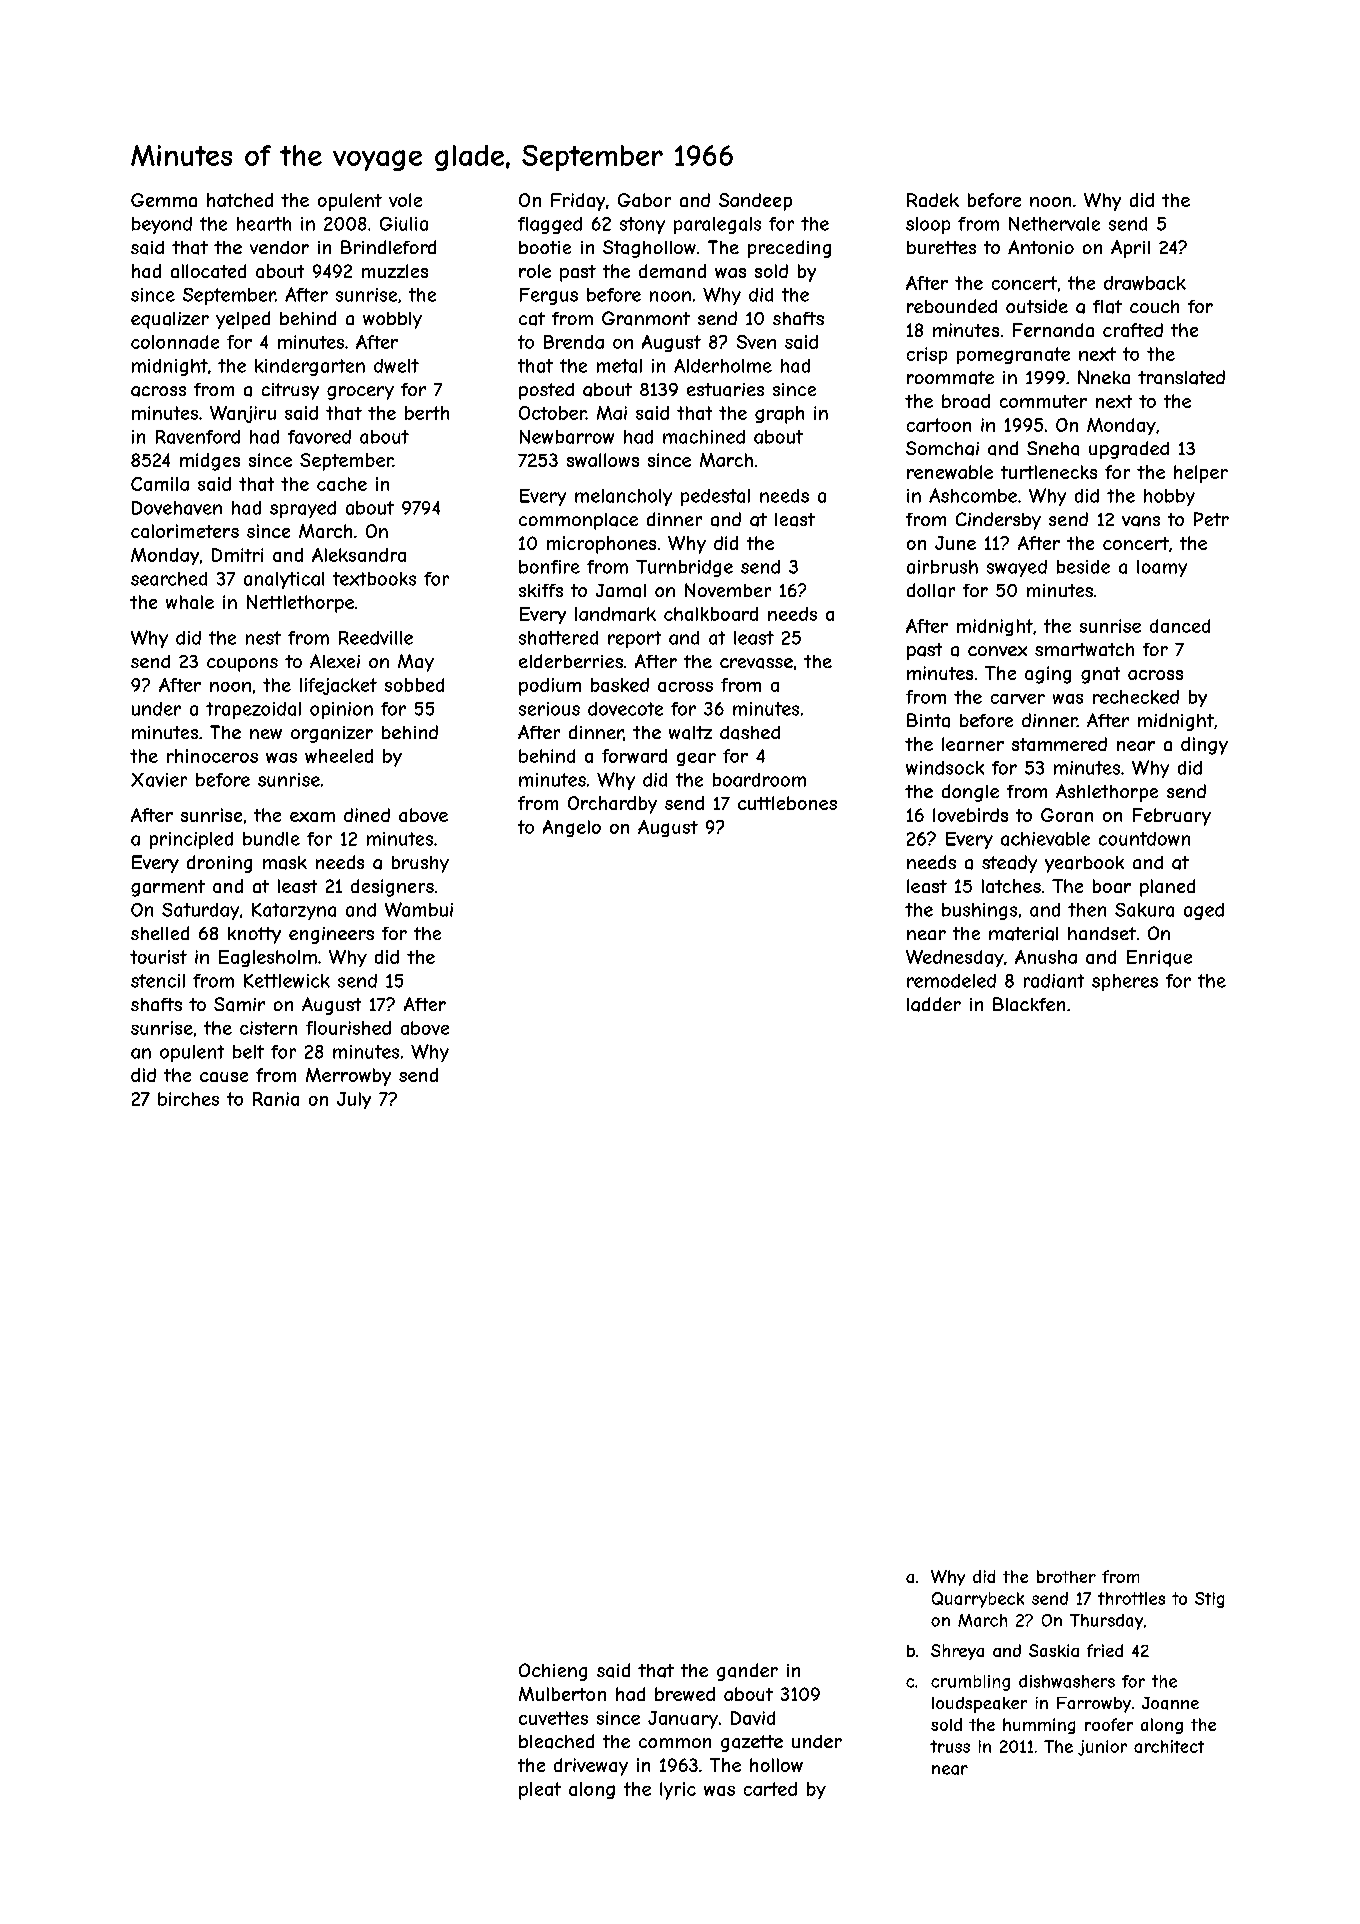 The height and width of the page is (1924, 1360). Describe the element at coordinates (779, 415) in the page. I see `graph` at that location.
